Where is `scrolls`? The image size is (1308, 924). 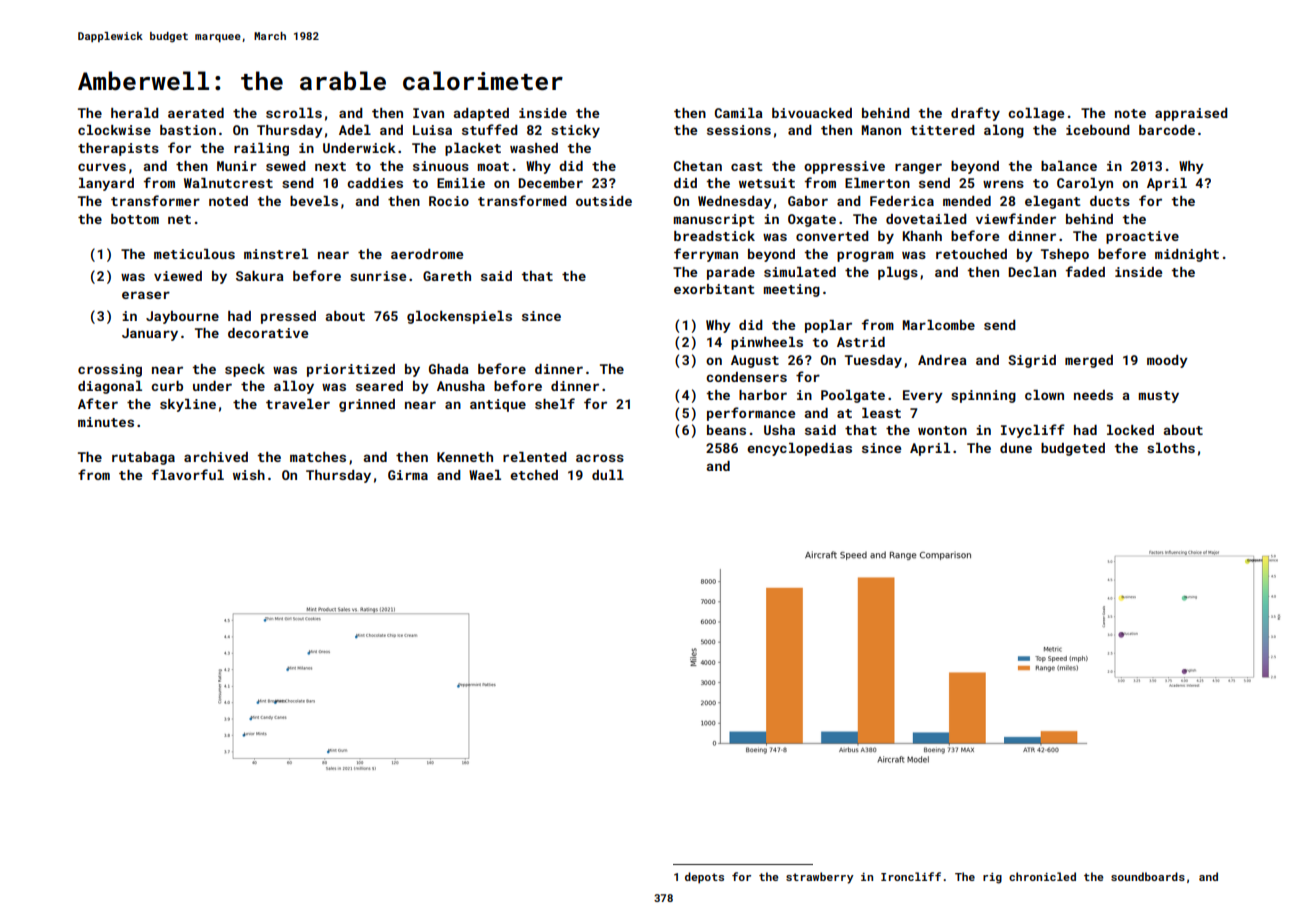 scrolls is located at coordinates (294, 113).
